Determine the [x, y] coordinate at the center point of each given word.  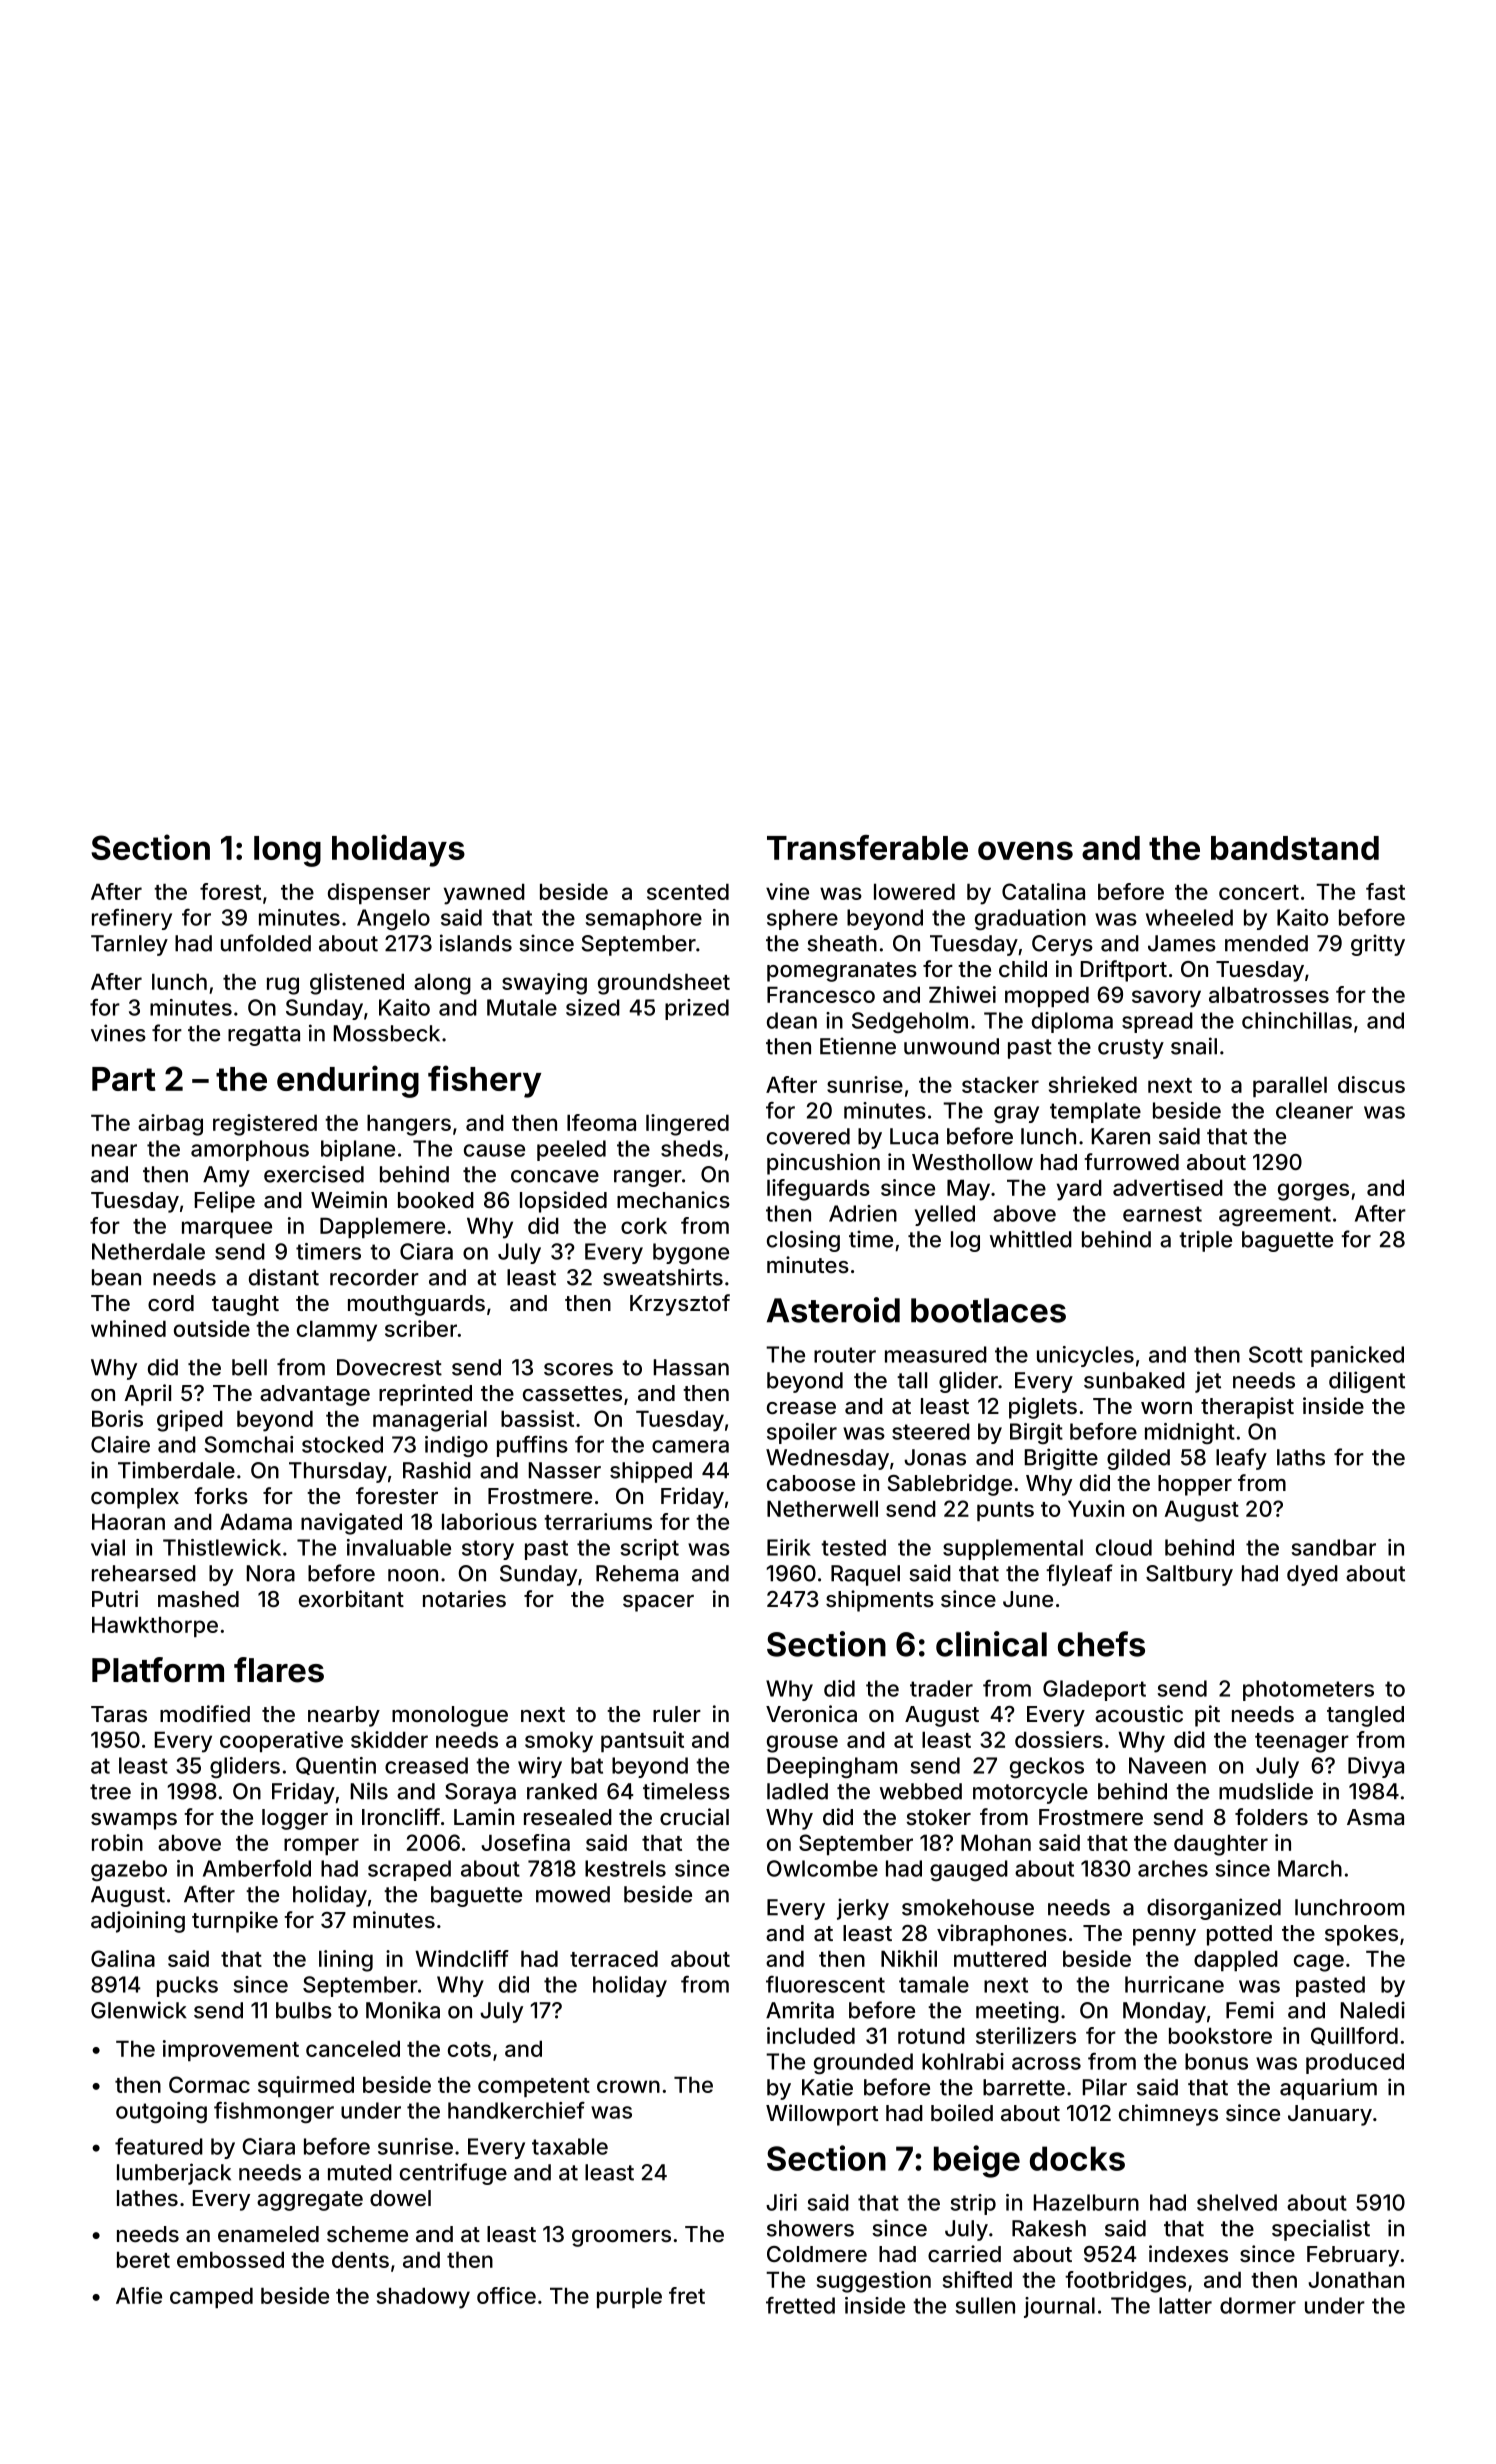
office [506, 2295]
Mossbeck [387, 1033]
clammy [337, 1331]
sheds [692, 1148]
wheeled [1189, 917]
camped [211, 2297]
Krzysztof [680, 1305]
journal [1059, 2307]
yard [1079, 1190]
